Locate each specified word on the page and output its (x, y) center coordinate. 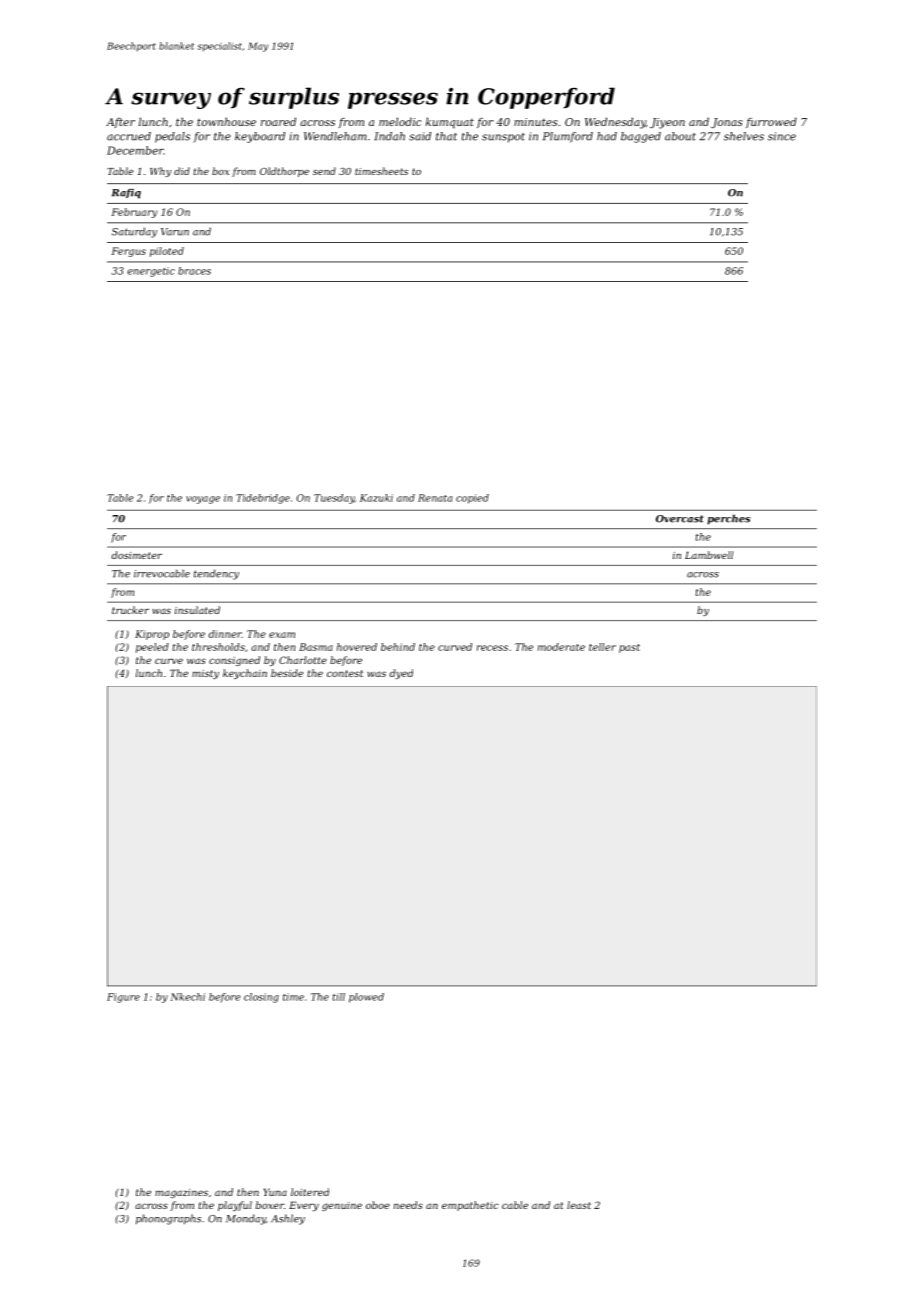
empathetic (470, 1206)
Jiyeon (667, 123)
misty (205, 674)
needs (408, 1205)
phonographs (168, 1219)
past (629, 648)
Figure (123, 998)
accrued (129, 136)
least (579, 1205)
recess (492, 648)
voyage (203, 500)
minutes (536, 122)
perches (728, 519)
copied (472, 499)
